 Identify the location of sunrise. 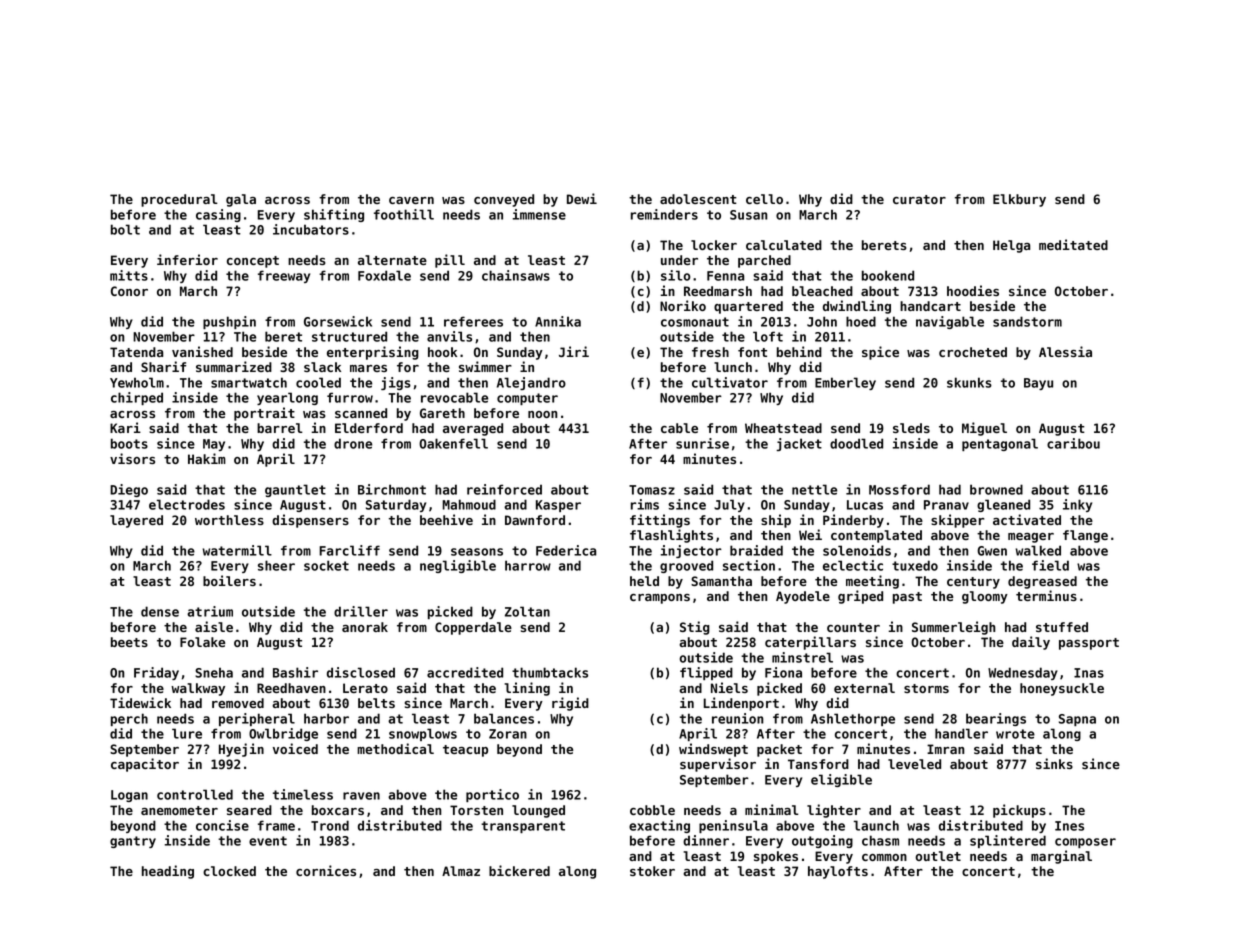
(702, 443).
